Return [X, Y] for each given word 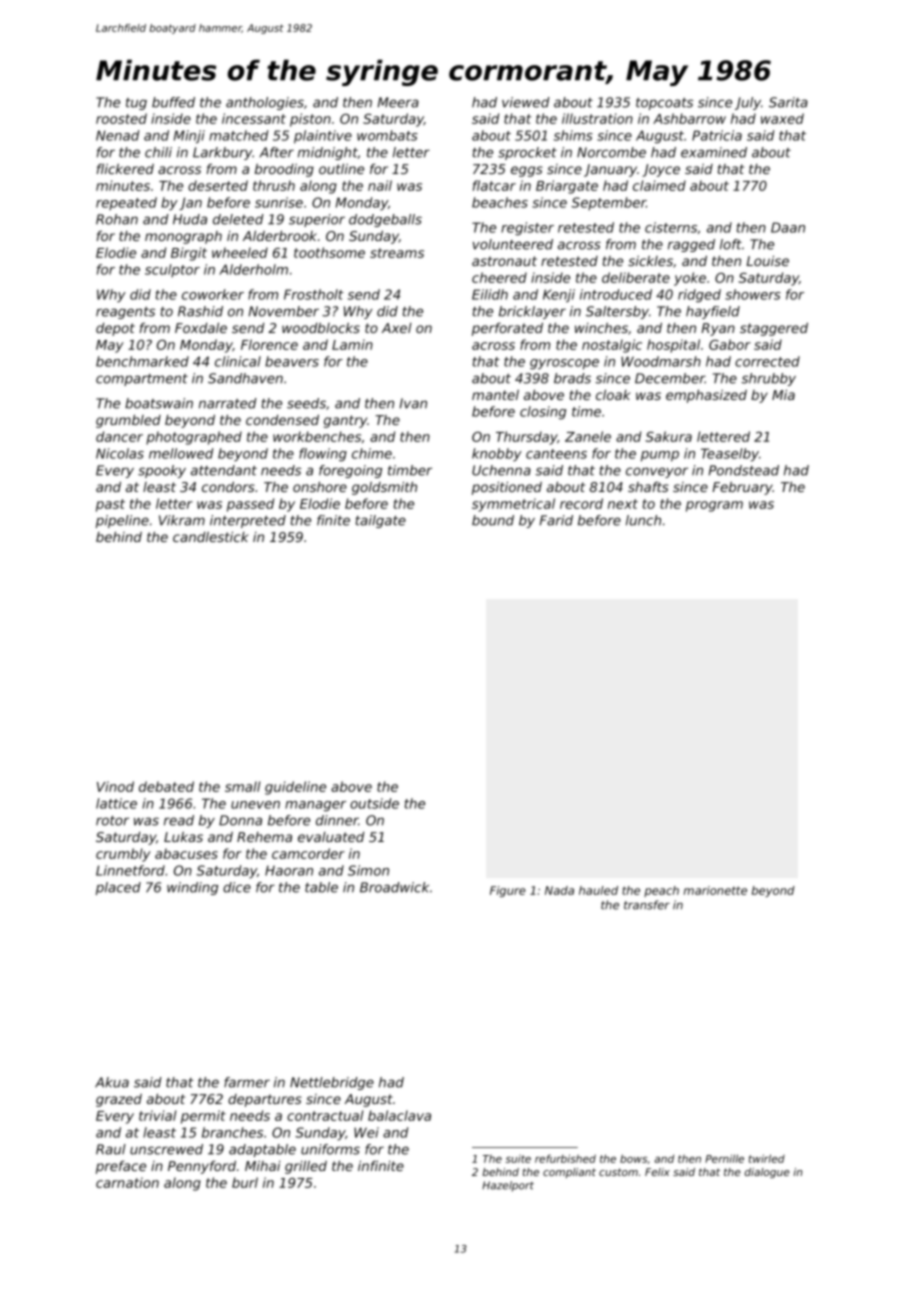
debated [166, 786]
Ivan [413, 403]
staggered [774, 329]
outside [374, 803]
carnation [127, 1182]
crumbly [123, 855]
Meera [398, 102]
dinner [337, 820]
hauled [598, 890]
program [714, 506]
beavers [292, 361]
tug [136, 104]
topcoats [664, 104]
